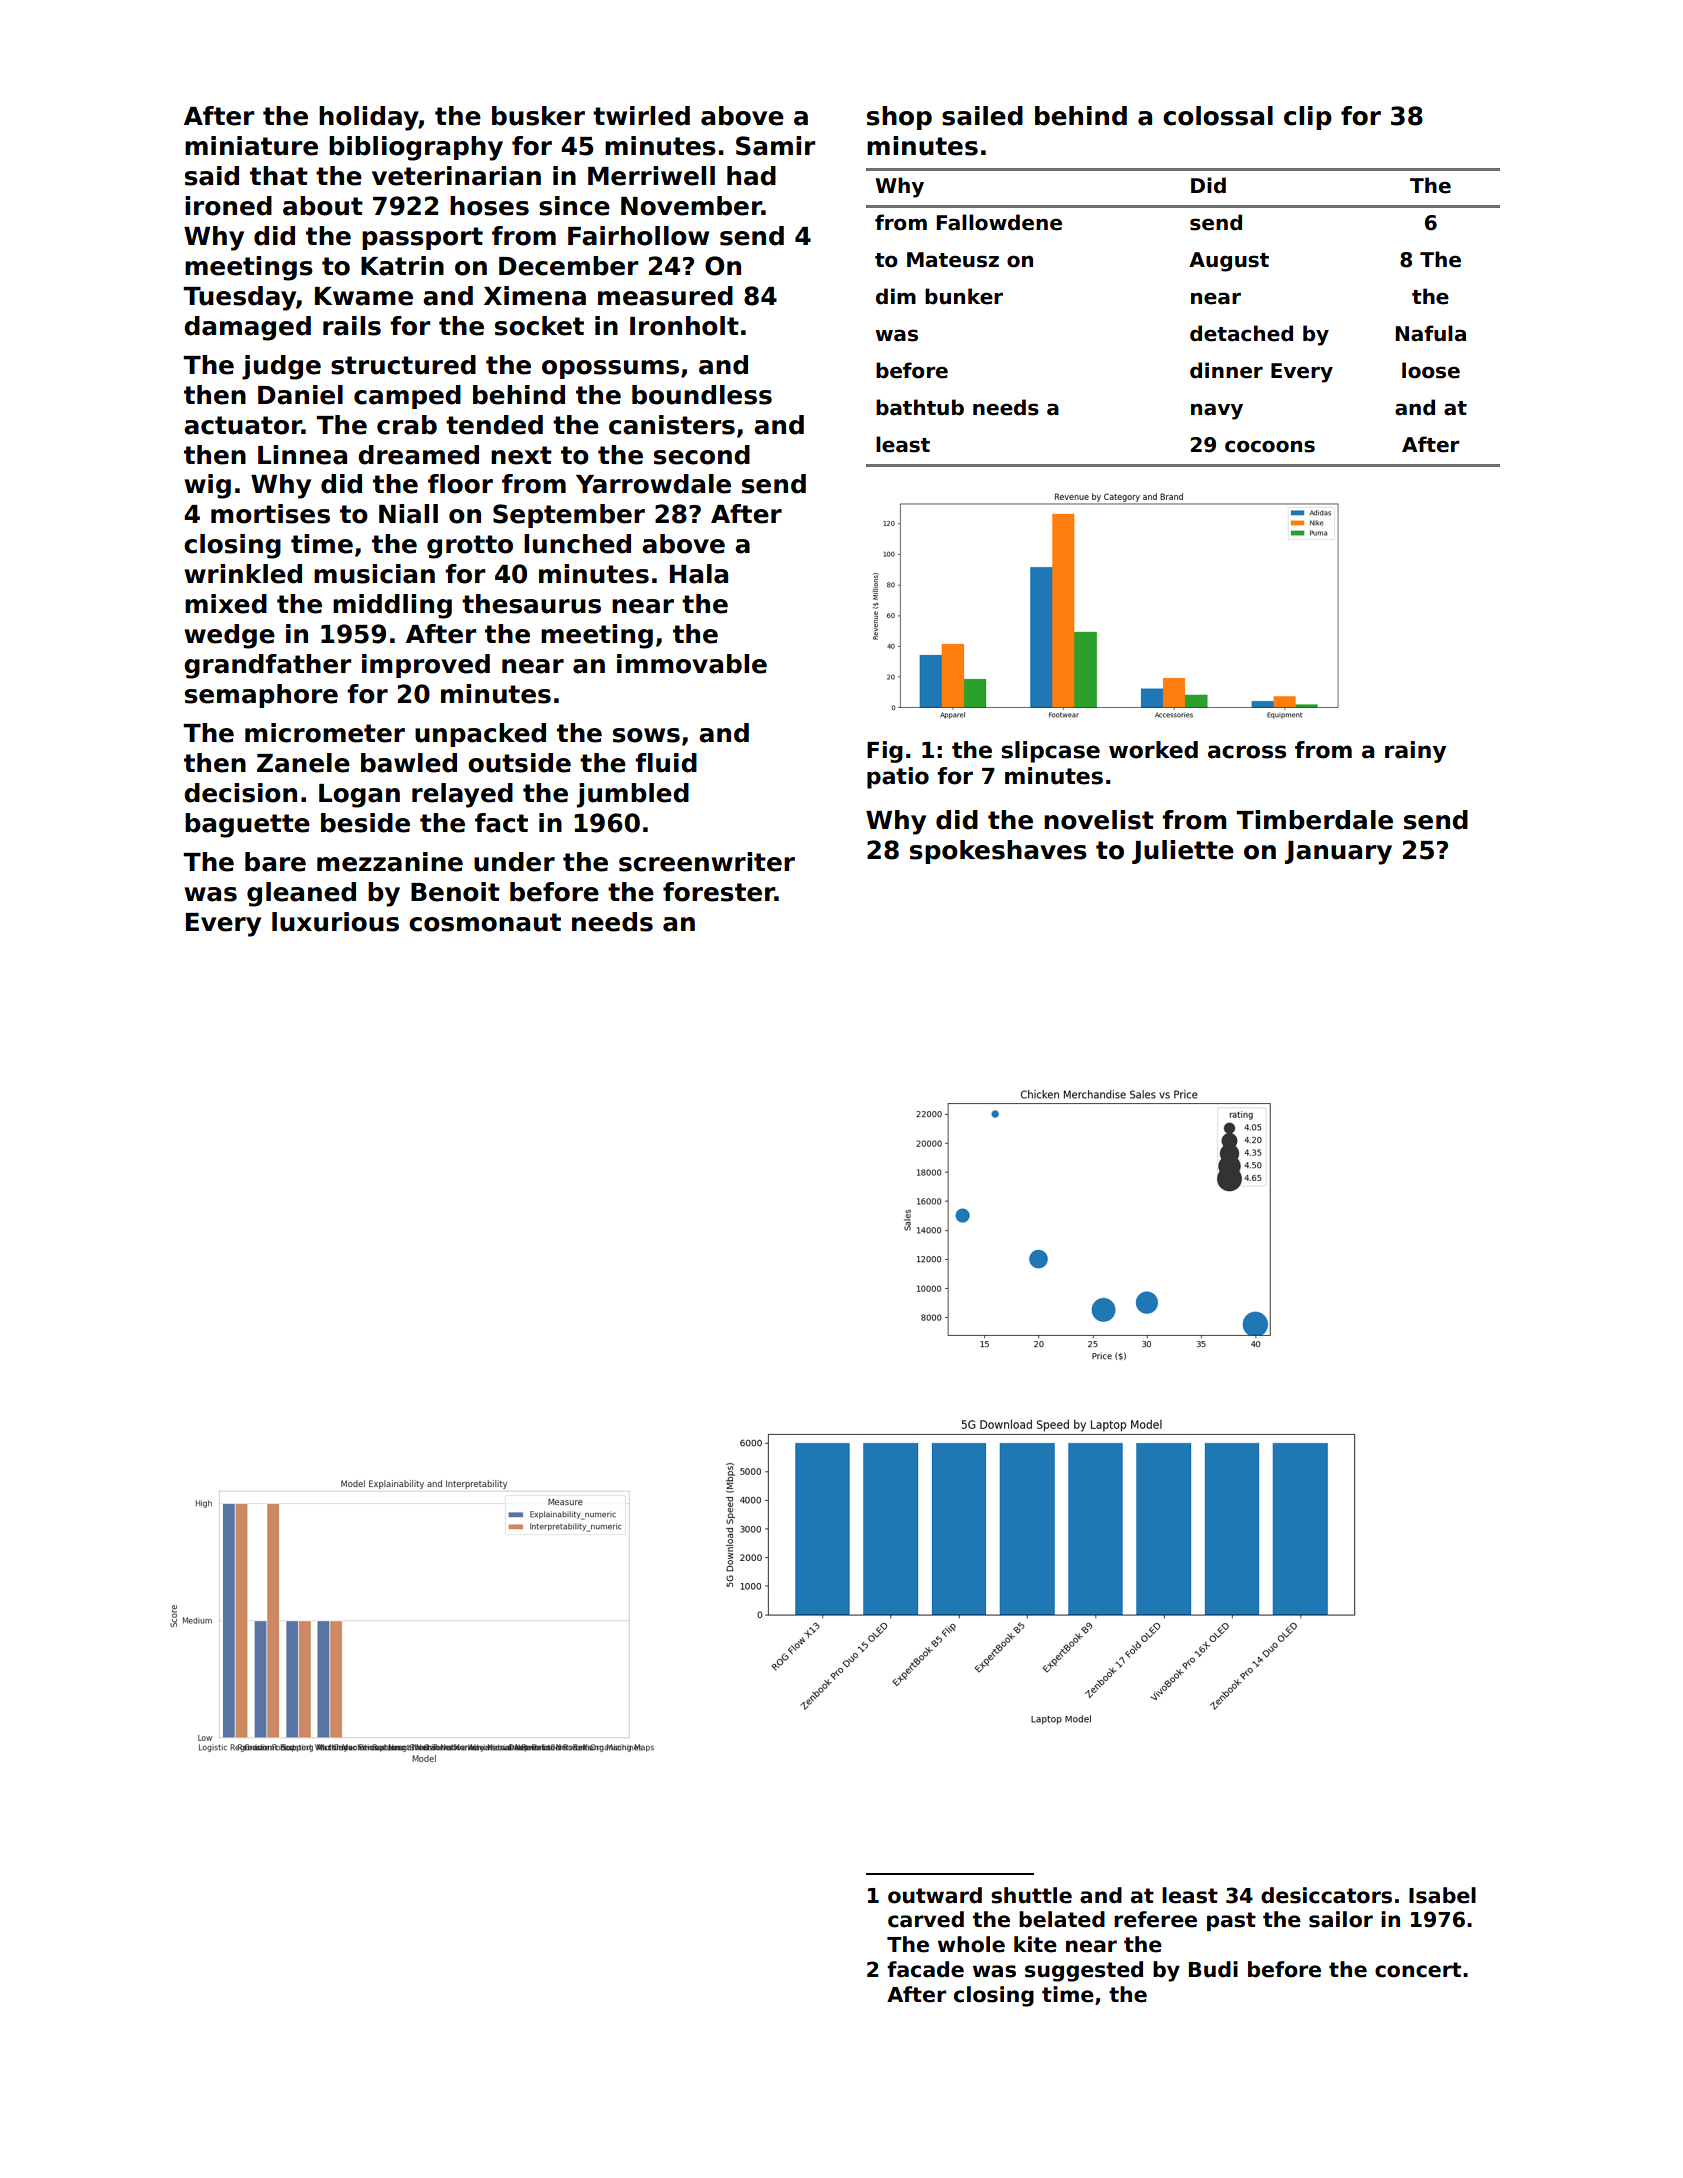 The height and width of the page is (2178, 1683). What do you see at coordinates (926, 1919) in the page?
I see `carved` at bounding box center [926, 1919].
